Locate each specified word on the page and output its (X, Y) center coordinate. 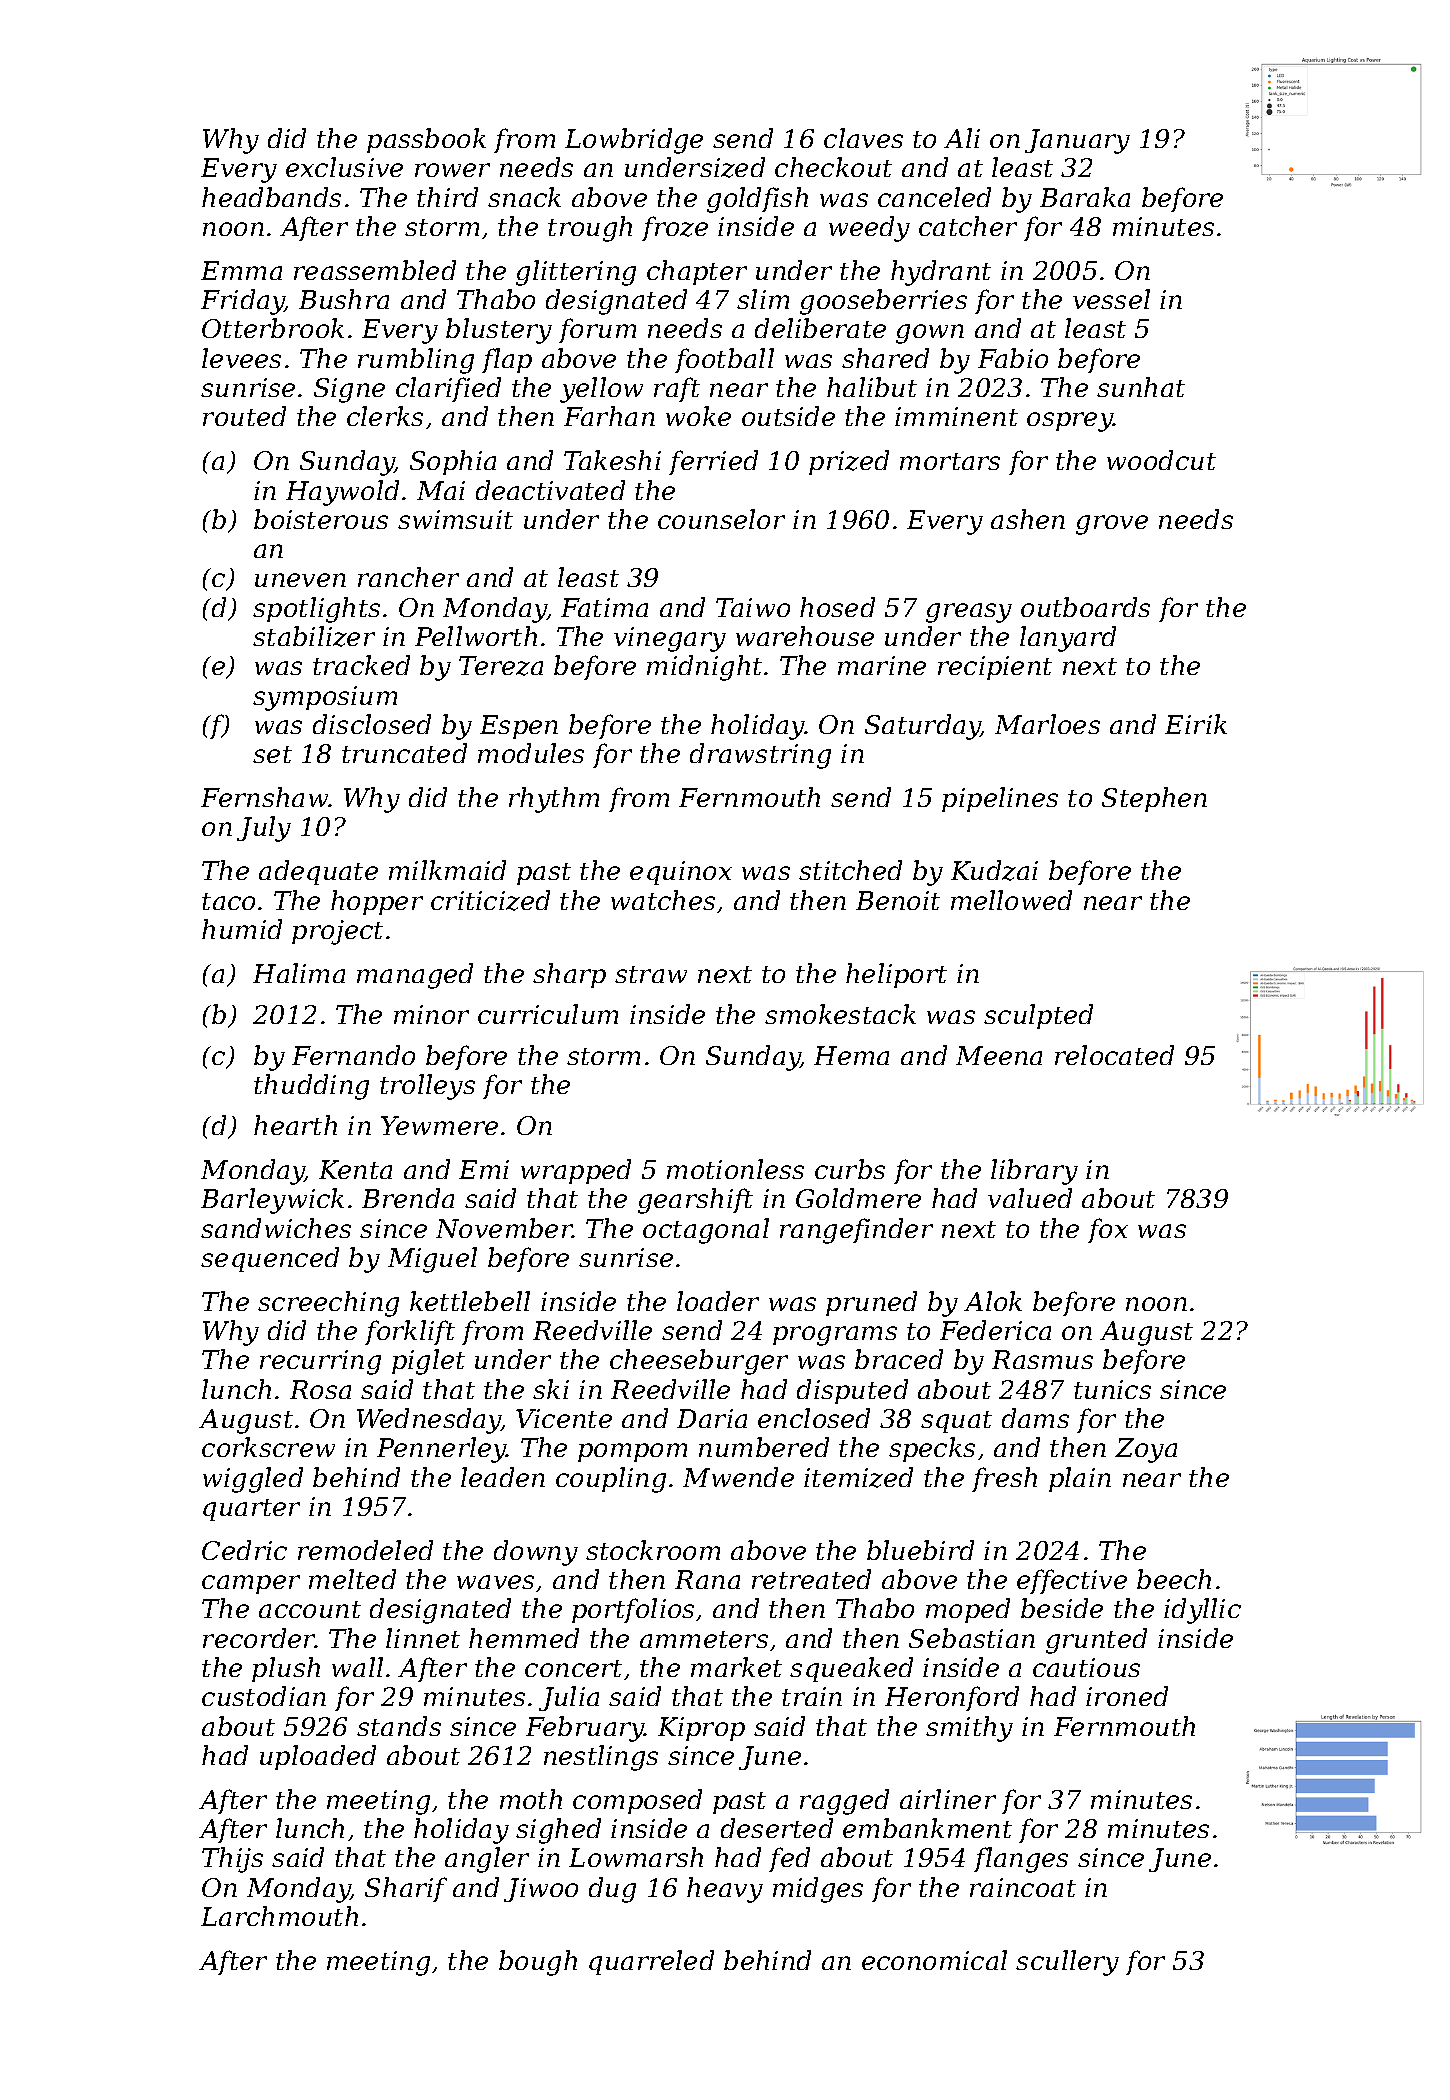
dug (612, 1890)
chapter (697, 272)
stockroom (653, 1550)
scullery (1067, 1963)
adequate (318, 872)
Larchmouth (279, 1916)
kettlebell (470, 1301)
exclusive (344, 167)
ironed (1127, 1696)
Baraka (1085, 197)
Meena (999, 1055)
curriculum (548, 1014)
